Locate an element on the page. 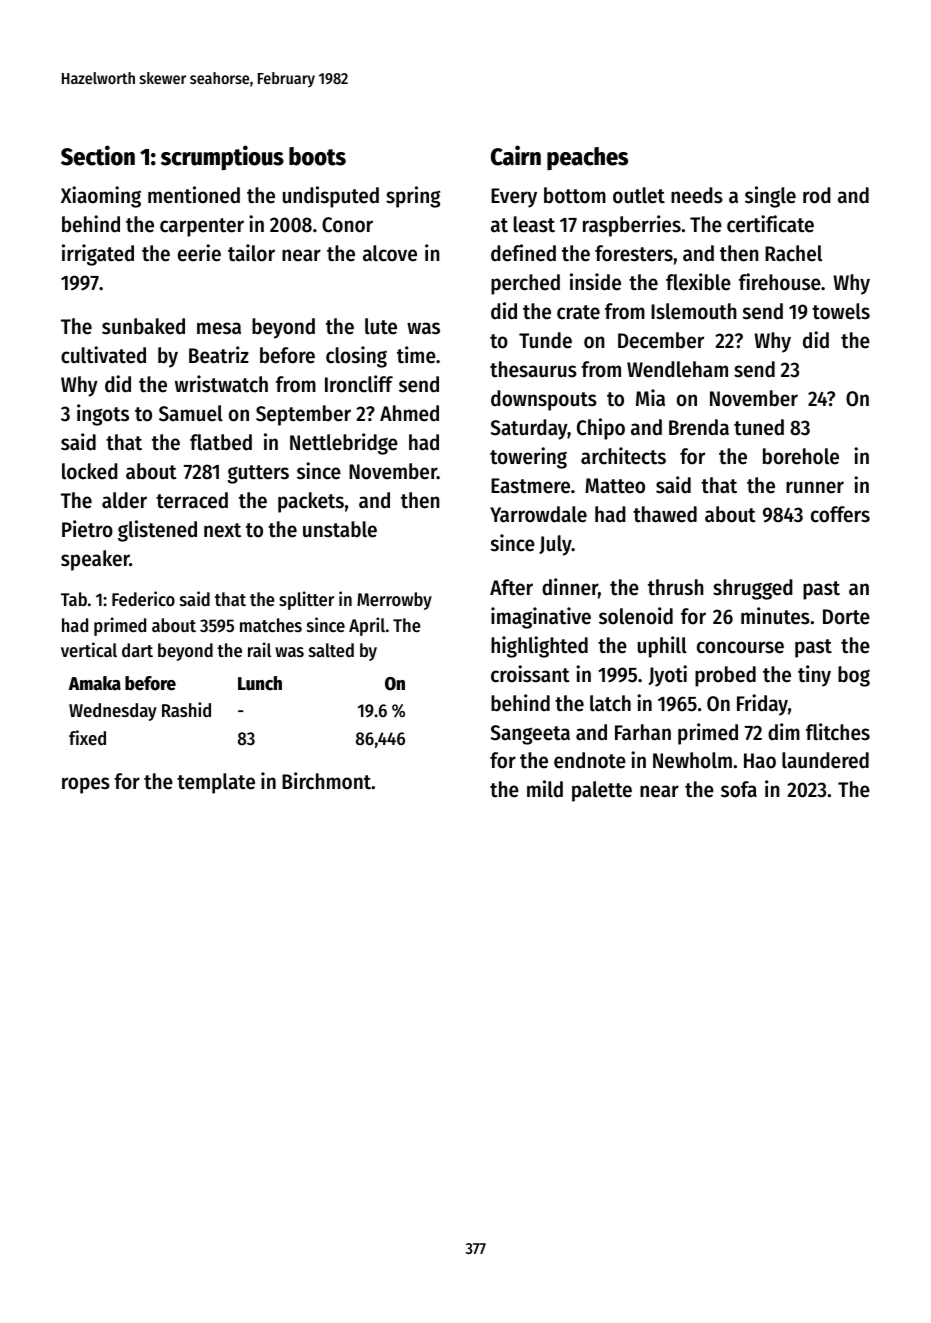 This document has height=1323, width=931. certificate is located at coordinates (770, 224).
